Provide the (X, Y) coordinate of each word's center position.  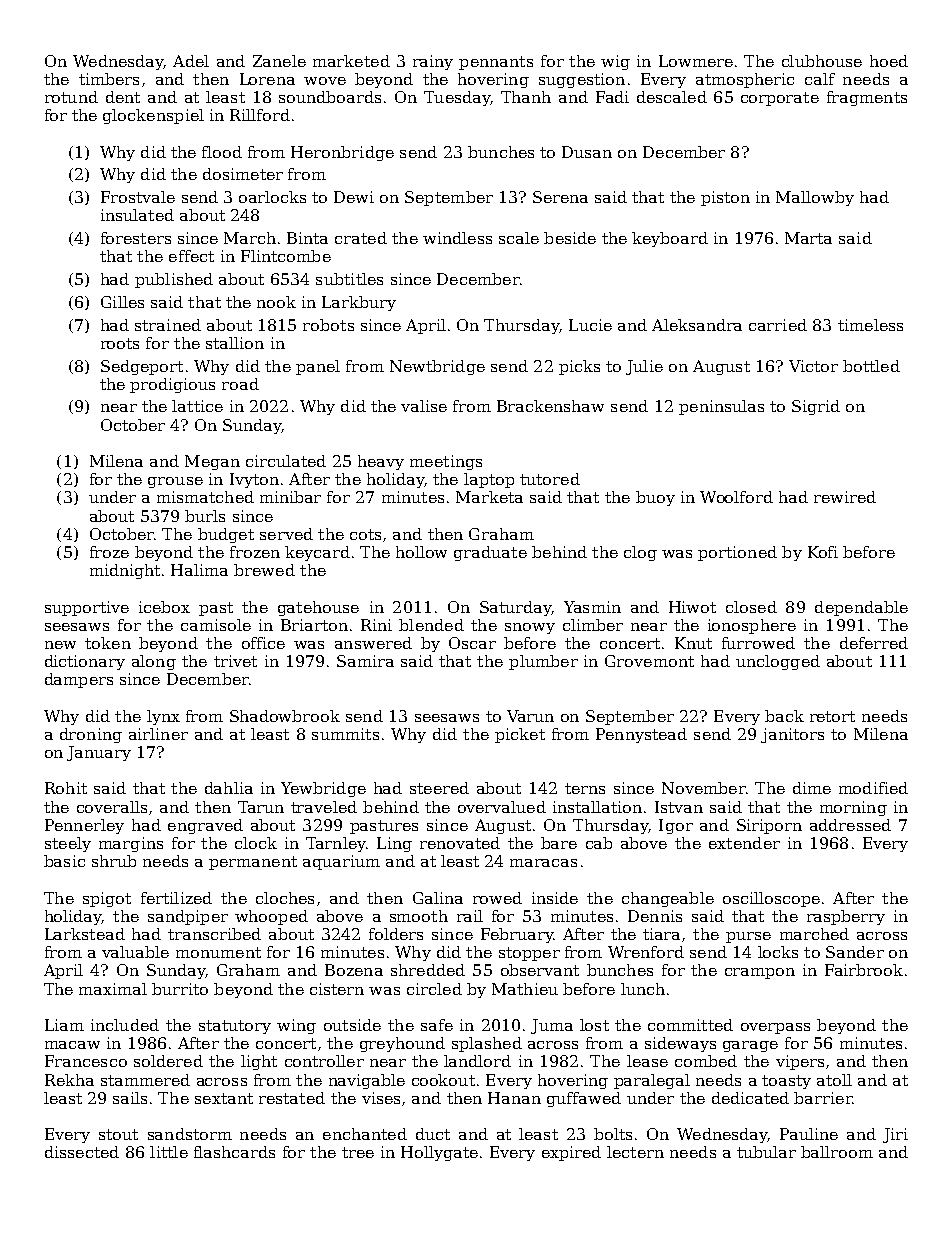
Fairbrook (864, 970)
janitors (792, 735)
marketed (351, 61)
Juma (552, 1026)
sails (130, 1098)
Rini (376, 625)
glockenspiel (153, 116)
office (263, 643)
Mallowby (815, 198)
